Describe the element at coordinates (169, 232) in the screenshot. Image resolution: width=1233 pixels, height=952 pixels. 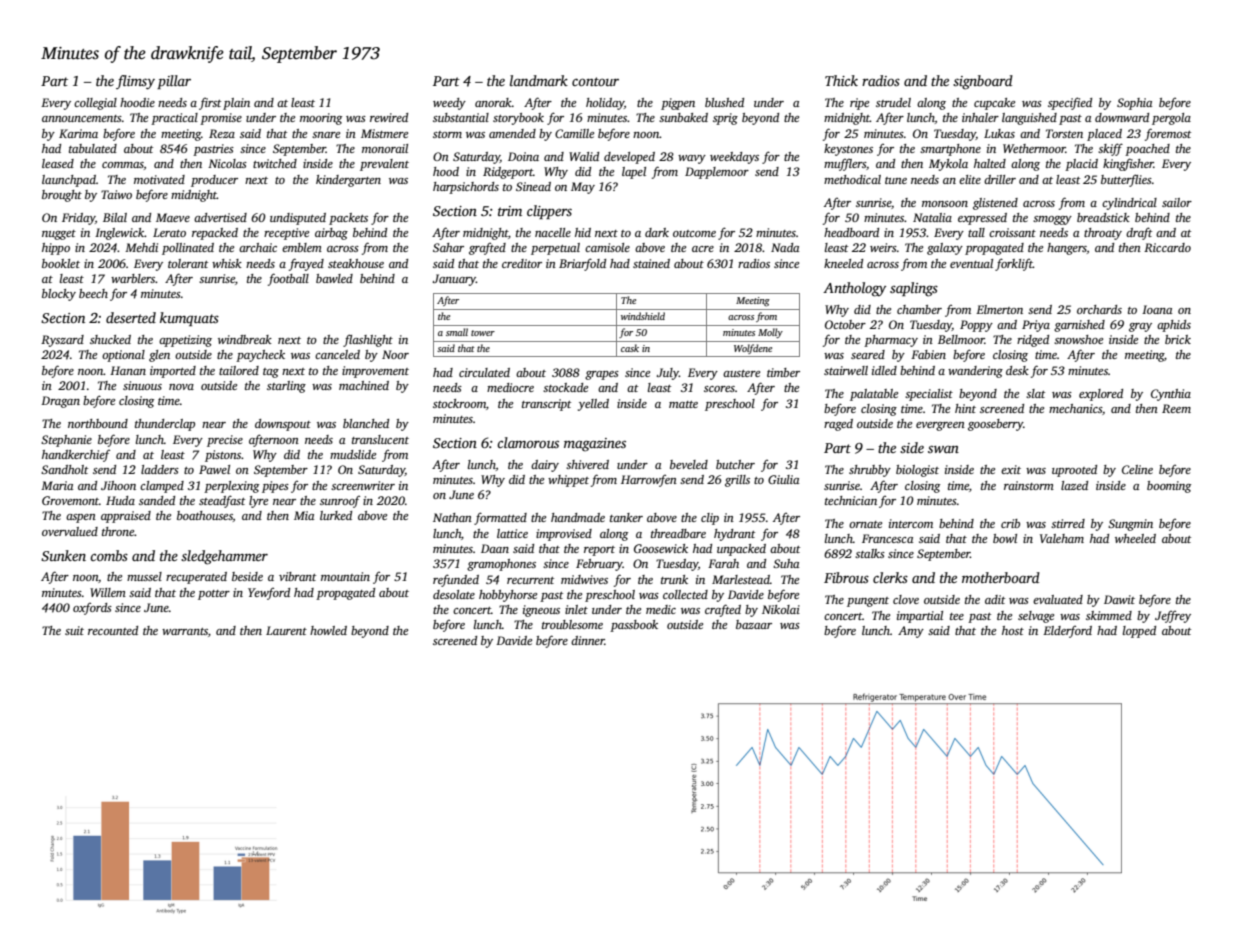
I see `Lerato` at that location.
